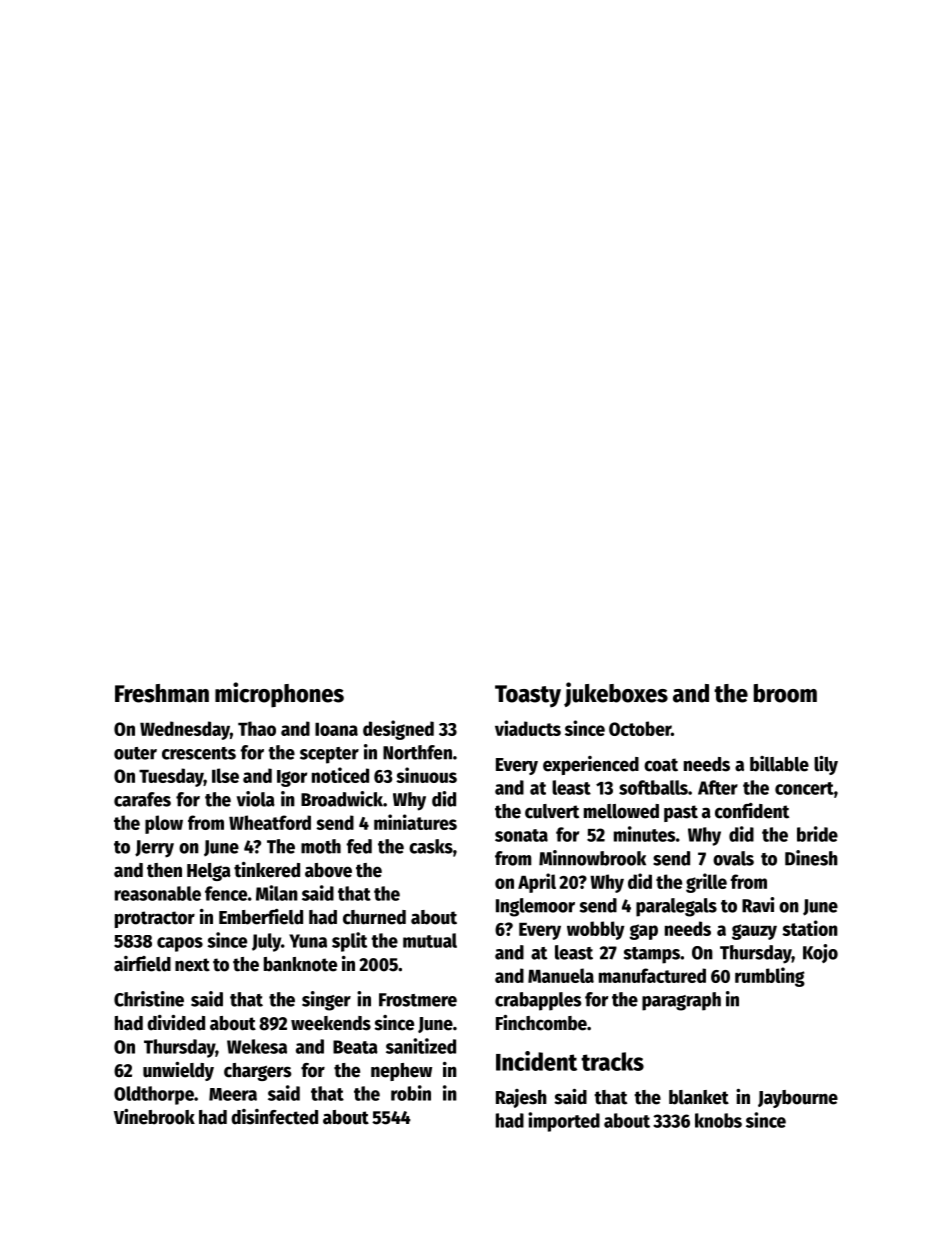  I want to click on Freshman, so click(162, 693).
